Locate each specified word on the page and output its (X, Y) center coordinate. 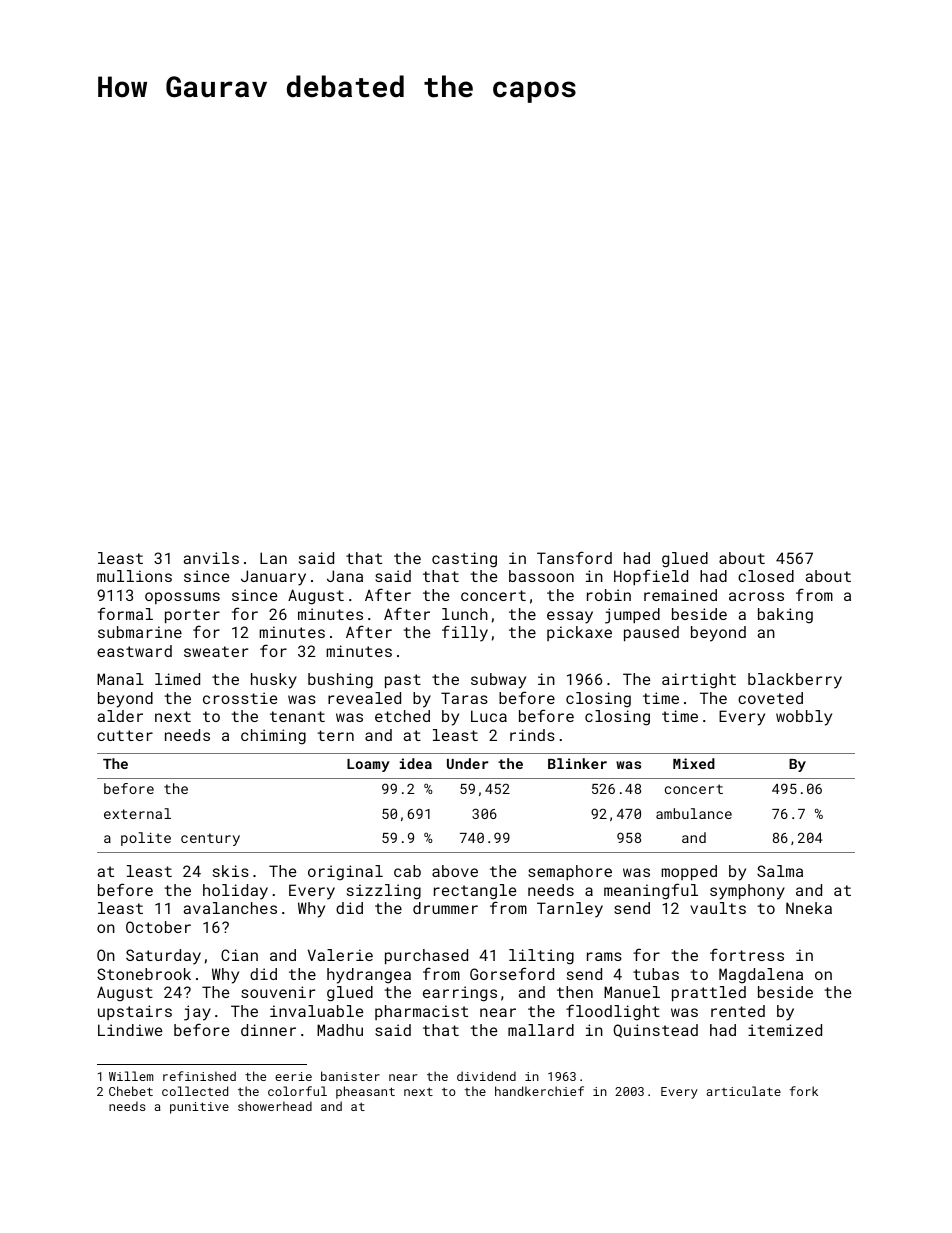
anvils (211, 558)
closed (766, 576)
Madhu (340, 1030)
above (455, 871)
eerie (293, 1076)
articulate (744, 1091)
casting (464, 560)
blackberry (795, 681)
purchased (426, 956)
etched (402, 716)
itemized (785, 1030)
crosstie (240, 698)
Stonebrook (144, 974)
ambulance (694, 813)
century (210, 839)
